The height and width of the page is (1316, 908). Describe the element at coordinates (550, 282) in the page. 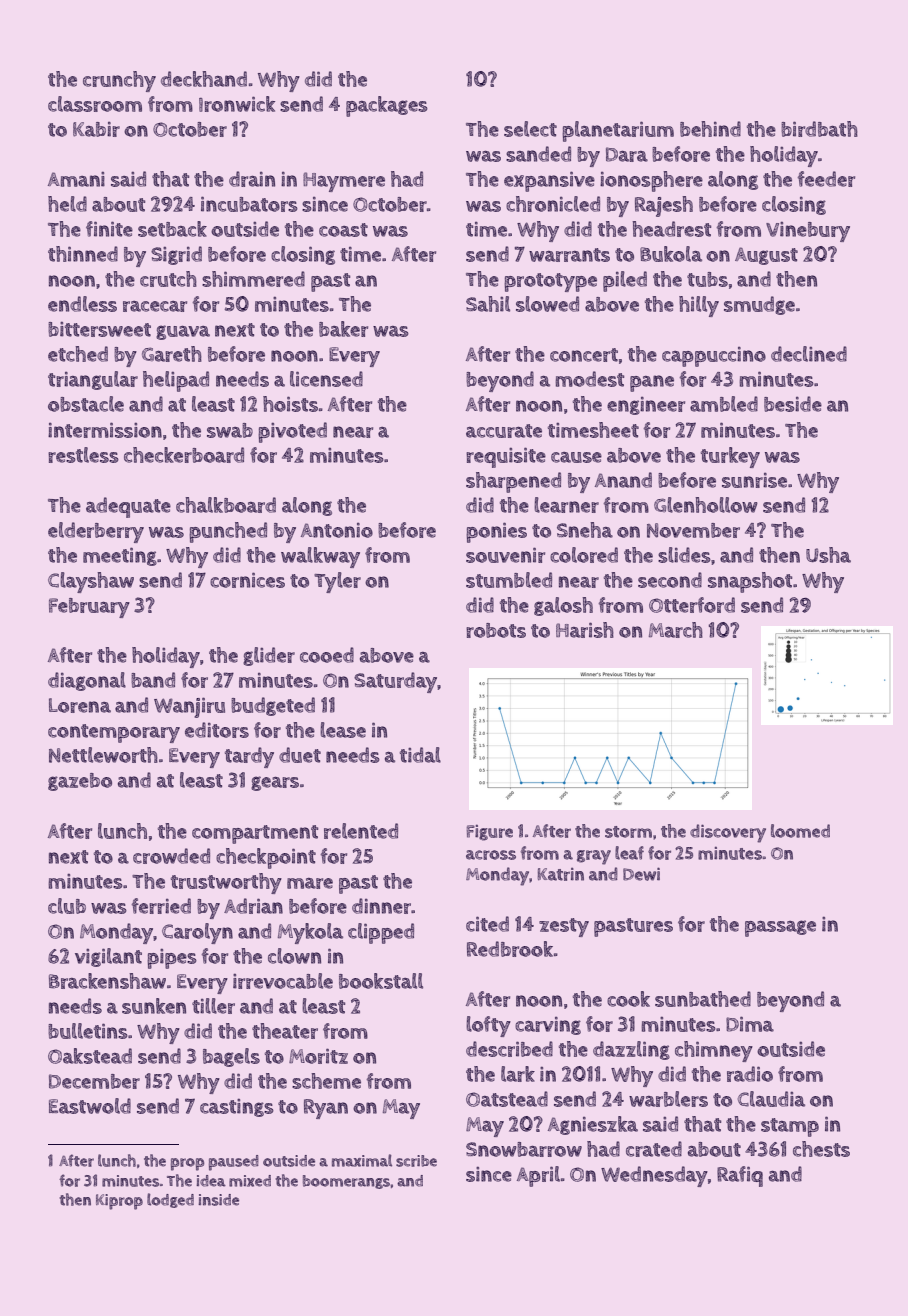

I see `prototype` at that location.
